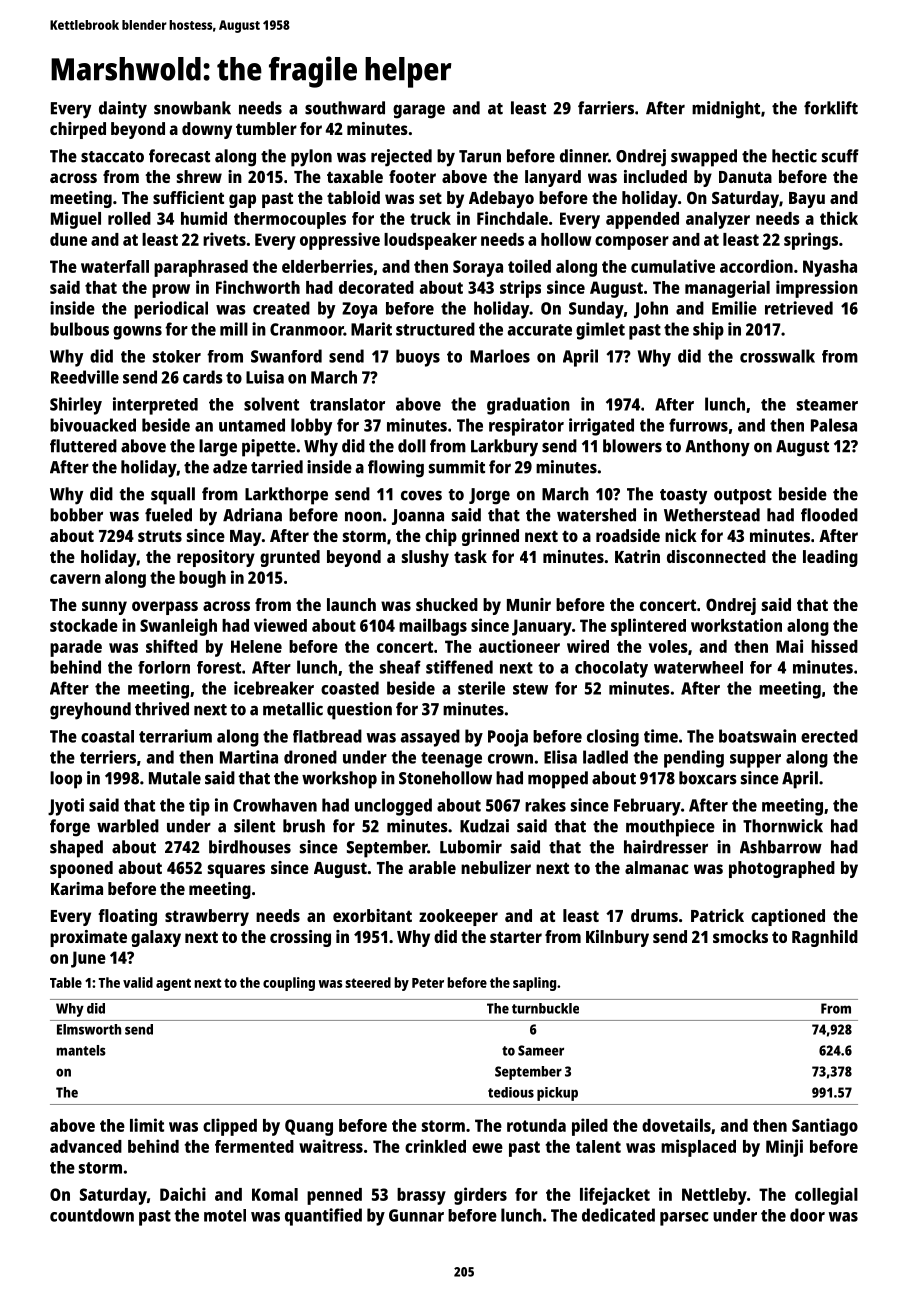 Image resolution: width=908 pixels, height=1316 pixels. Describe the element at coordinates (353, 197) in the document. I see `tabloid` at that location.
